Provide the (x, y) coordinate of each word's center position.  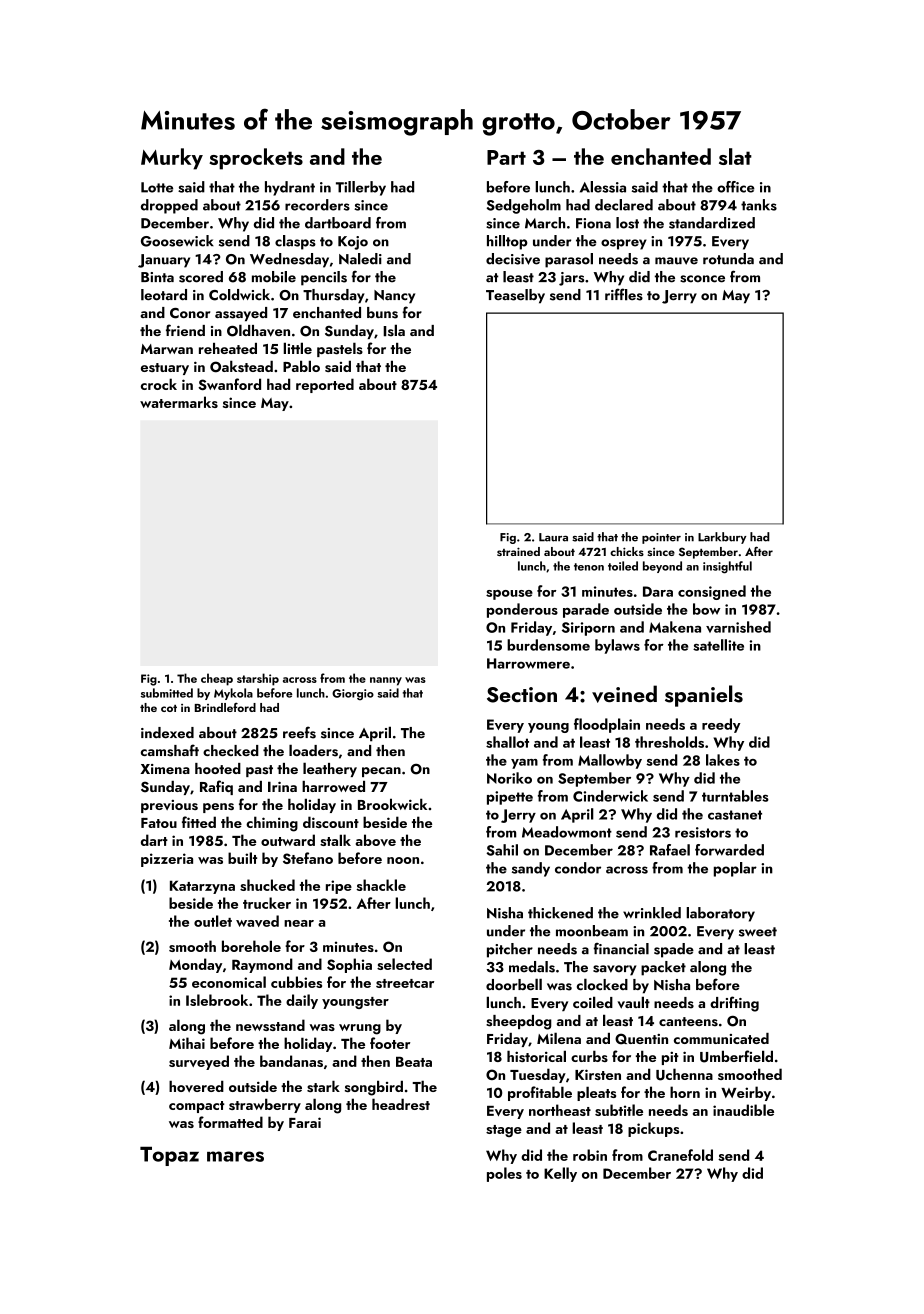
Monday (195, 965)
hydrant (290, 188)
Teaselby (515, 296)
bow (706, 609)
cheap (217, 679)
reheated (228, 348)
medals (532, 967)
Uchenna (684, 1074)
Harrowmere (528, 663)
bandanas (291, 1061)
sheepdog (519, 1022)
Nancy (394, 297)
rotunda (728, 259)
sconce (702, 279)
